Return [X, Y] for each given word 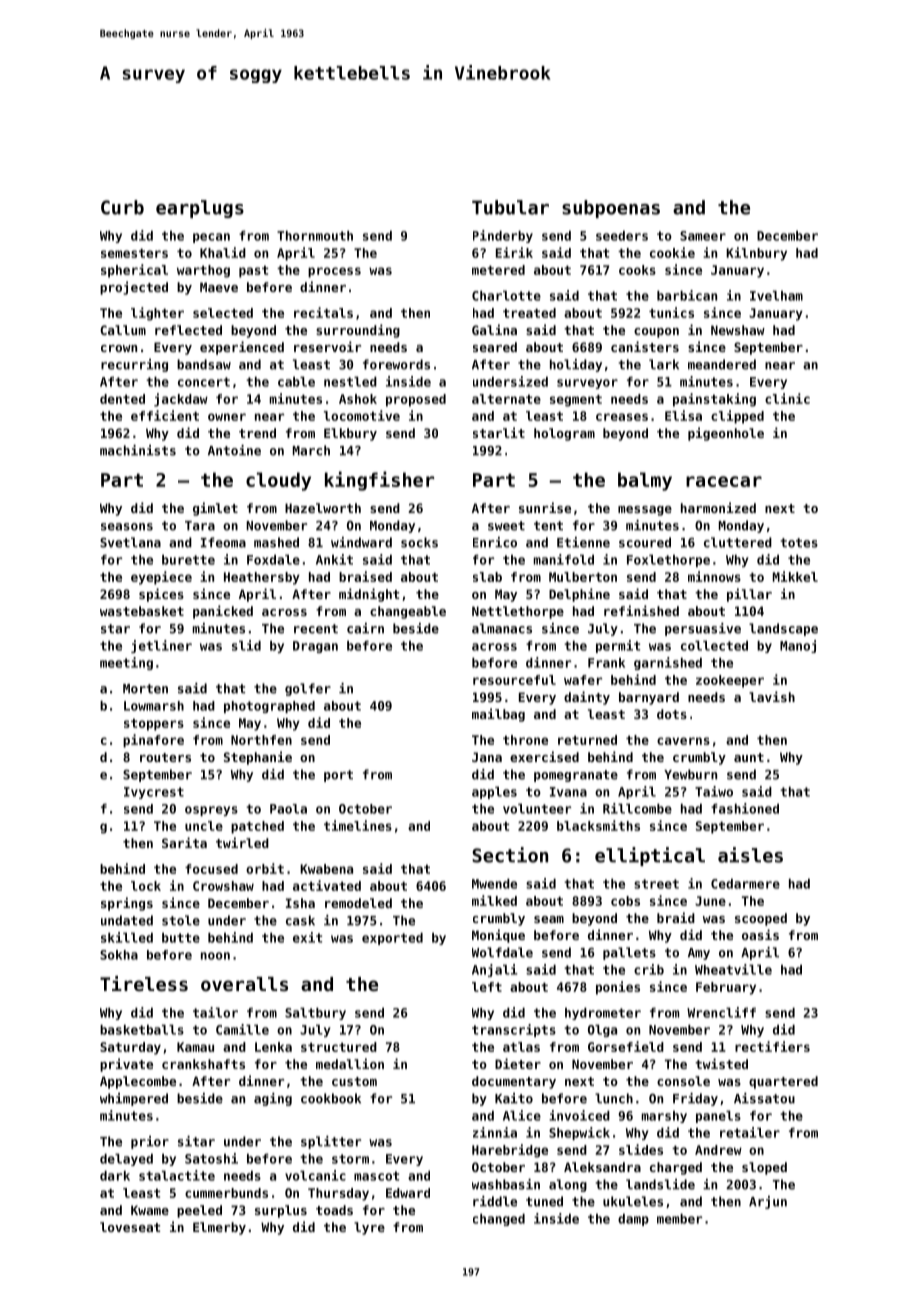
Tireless [144, 984]
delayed [126, 1160]
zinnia [495, 1132]
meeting [126, 663]
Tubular [510, 207]
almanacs [502, 628]
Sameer [703, 236]
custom [354, 1081]
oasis [760, 934]
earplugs [200, 209]
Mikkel [795, 576]
